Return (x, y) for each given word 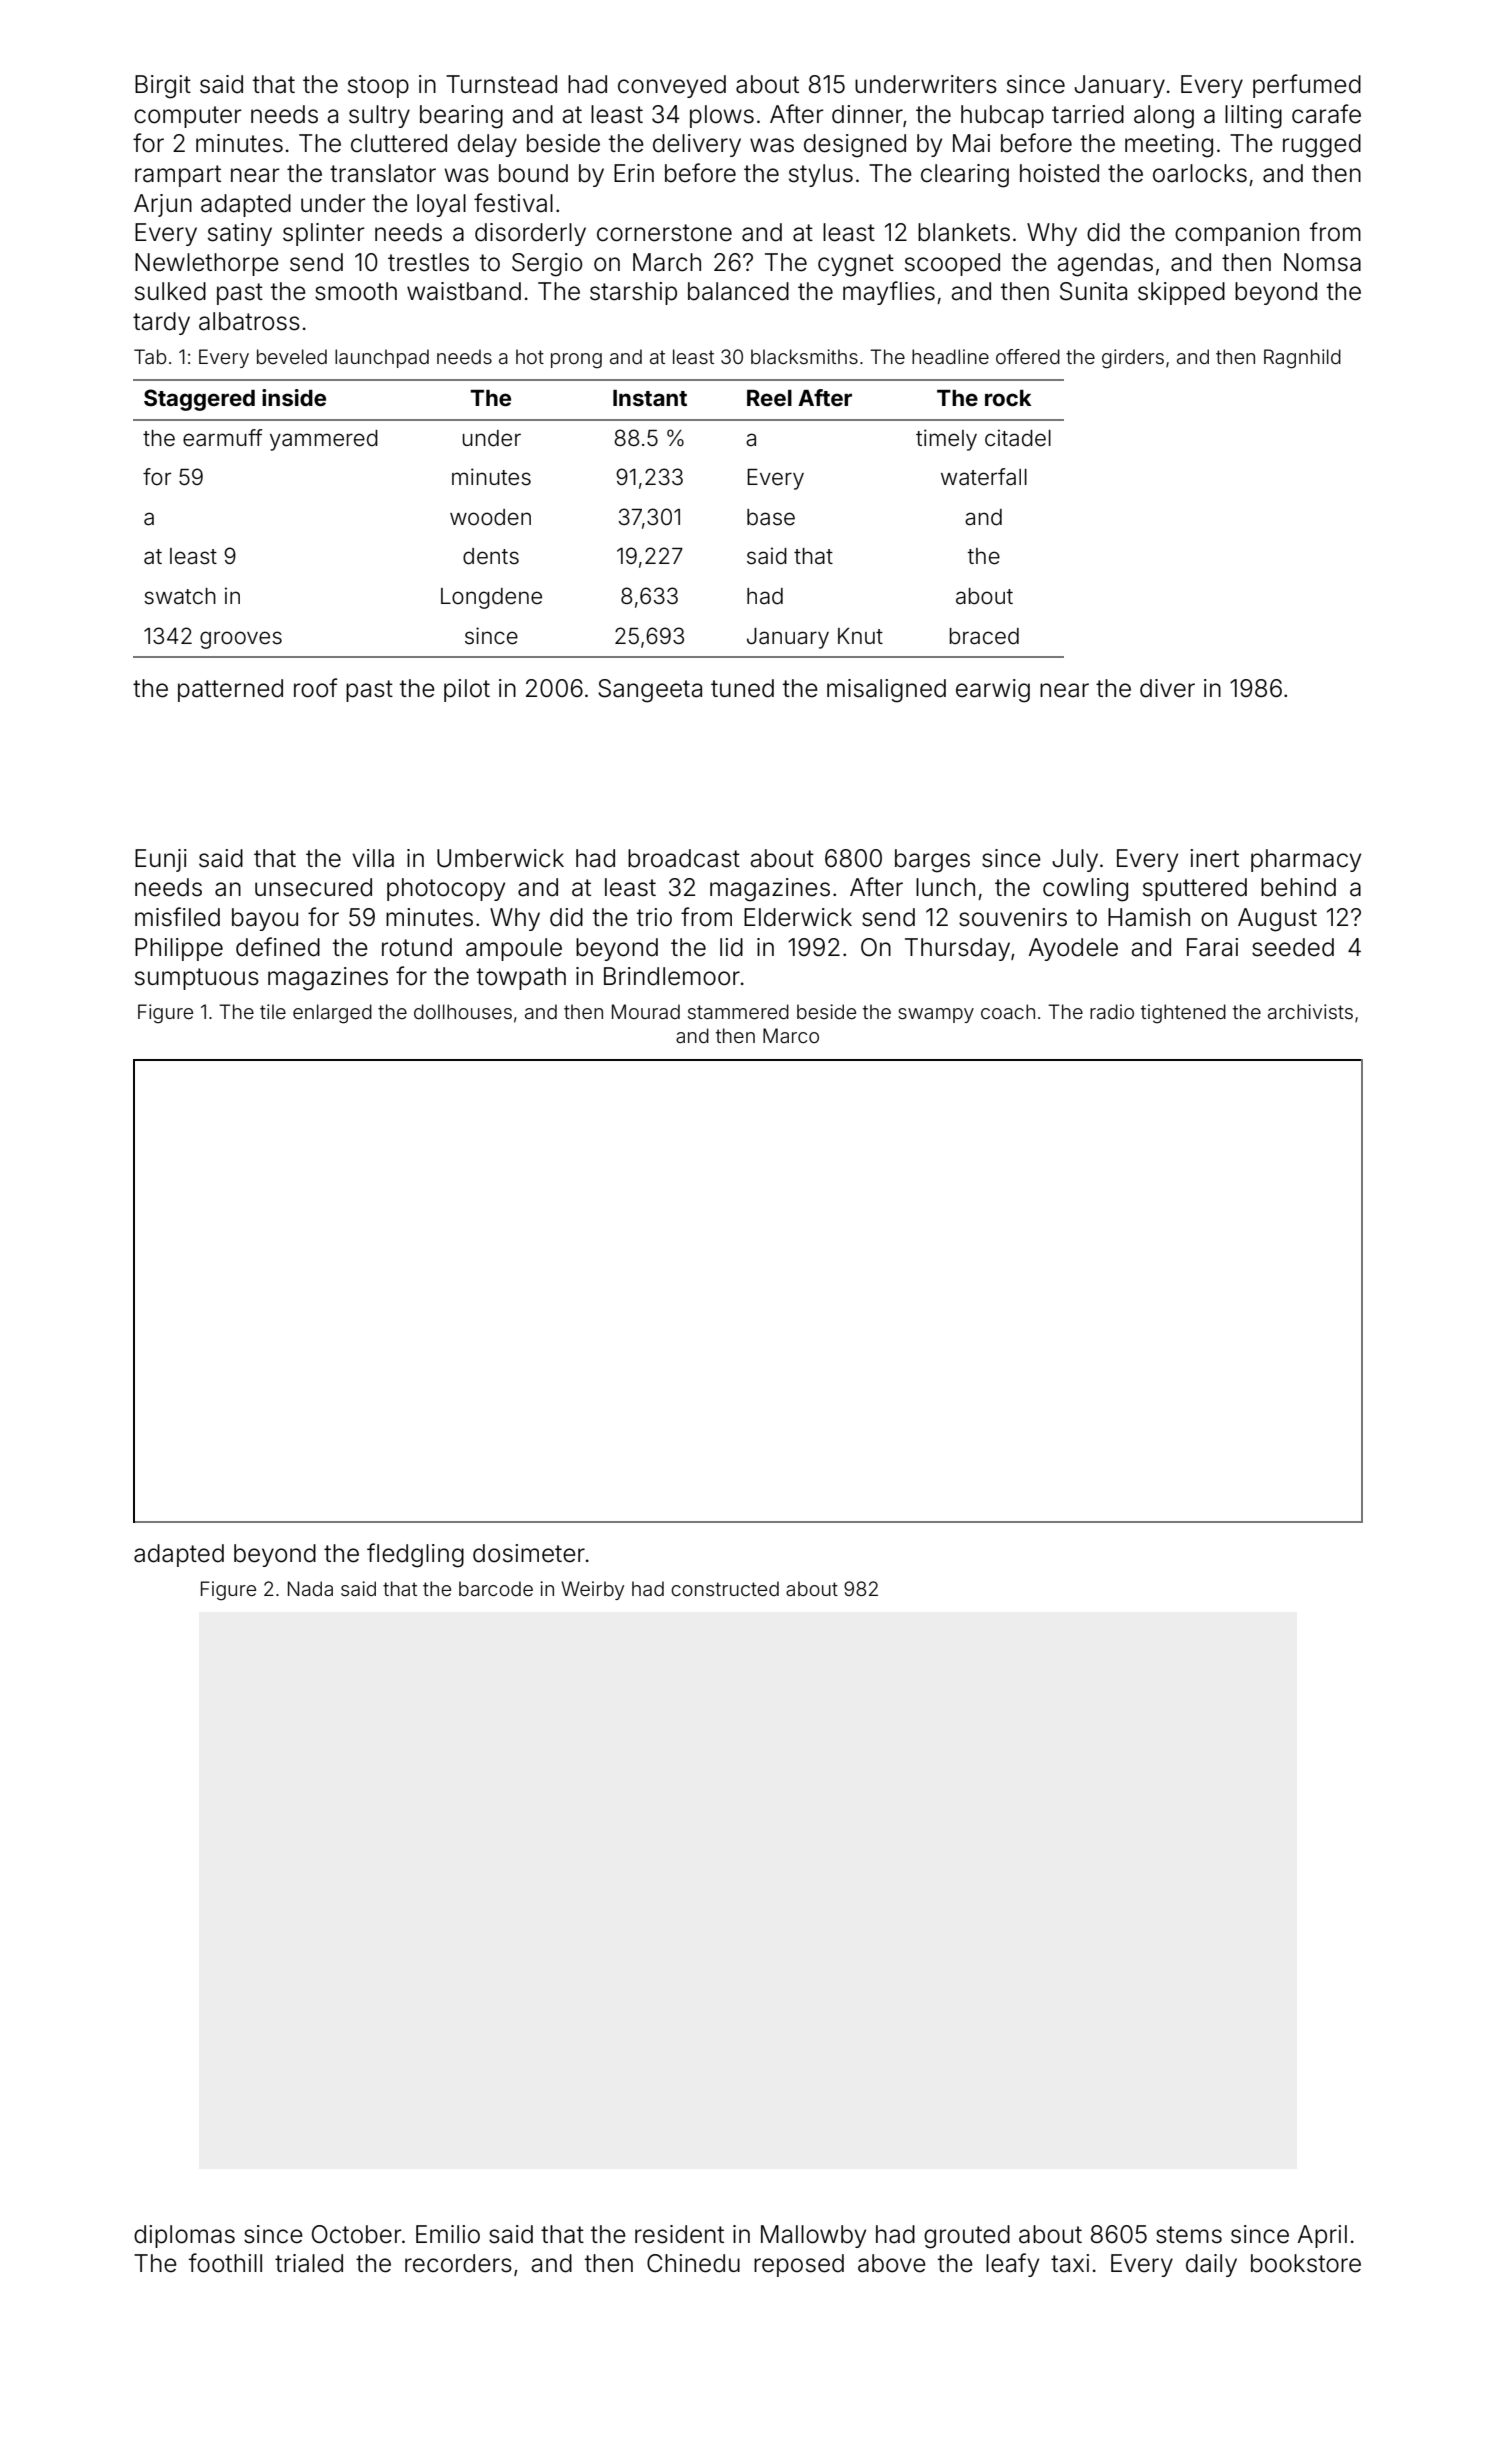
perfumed (1307, 86)
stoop (378, 87)
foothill (225, 2263)
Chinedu (693, 2263)
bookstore (1306, 2263)
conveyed (672, 86)
